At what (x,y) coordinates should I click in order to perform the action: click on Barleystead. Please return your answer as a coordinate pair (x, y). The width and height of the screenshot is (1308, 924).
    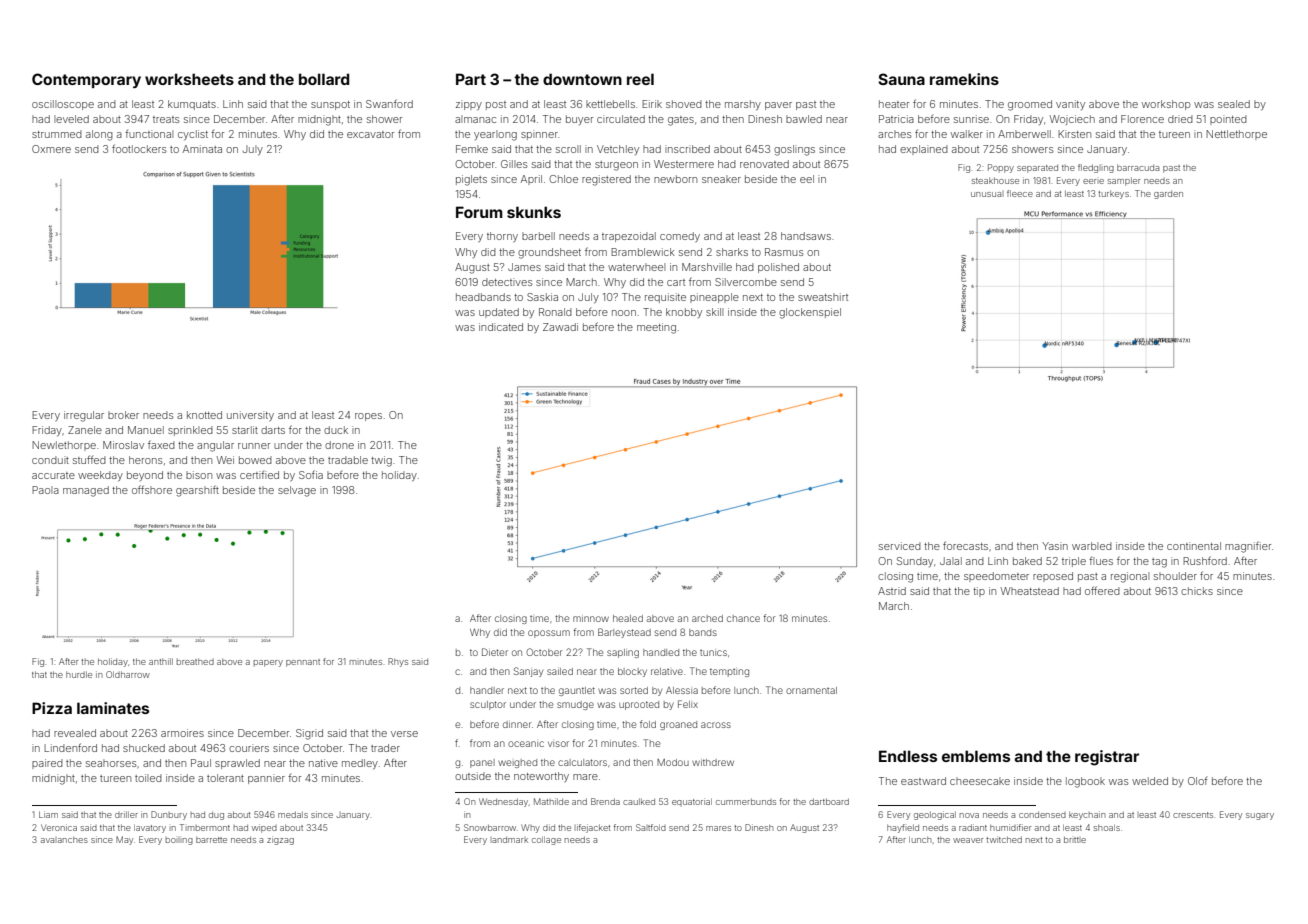
    Looking at the image, I should click on (624, 633).
